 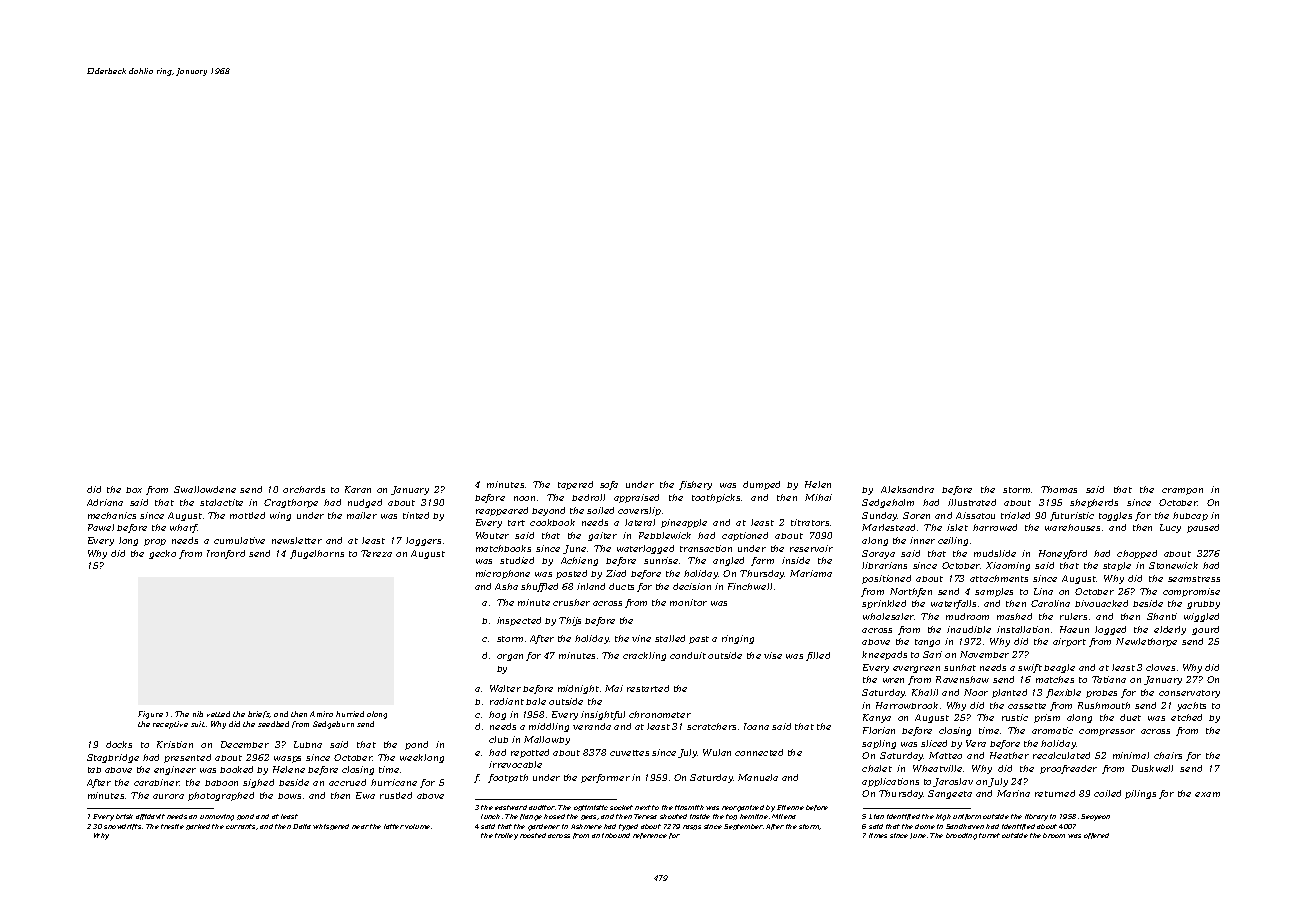 What do you see at coordinates (492, 535) in the screenshot?
I see `Wouter` at bounding box center [492, 535].
